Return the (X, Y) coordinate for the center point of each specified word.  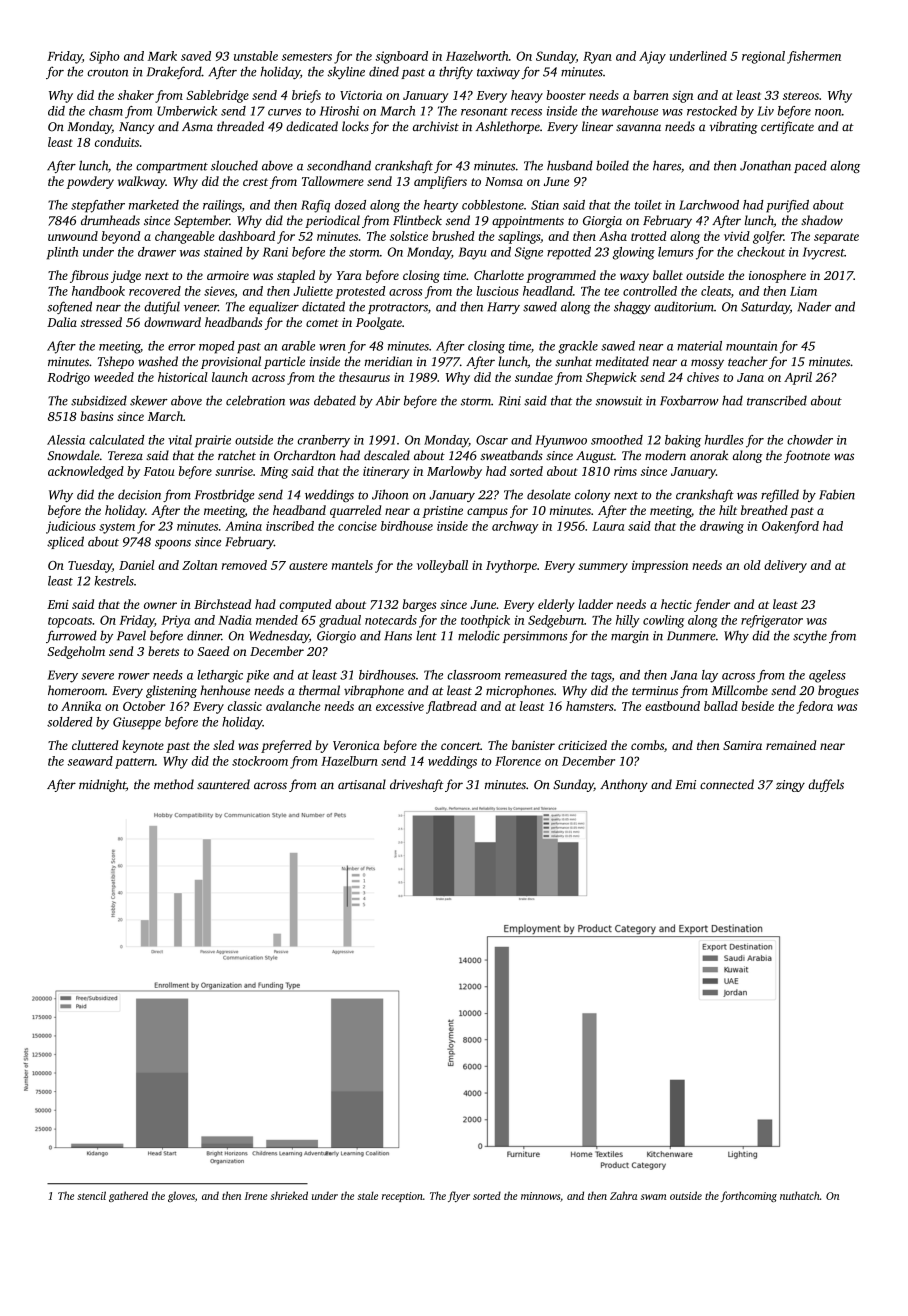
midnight (102, 785)
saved (196, 56)
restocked (712, 111)
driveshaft (417, 785)
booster (566, 95)
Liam (803, 291)
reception (402, 1197)
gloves (181, 1196)
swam (653, 1197)
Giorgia (602, 222)
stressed (101, 322)
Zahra (623, 1195)
